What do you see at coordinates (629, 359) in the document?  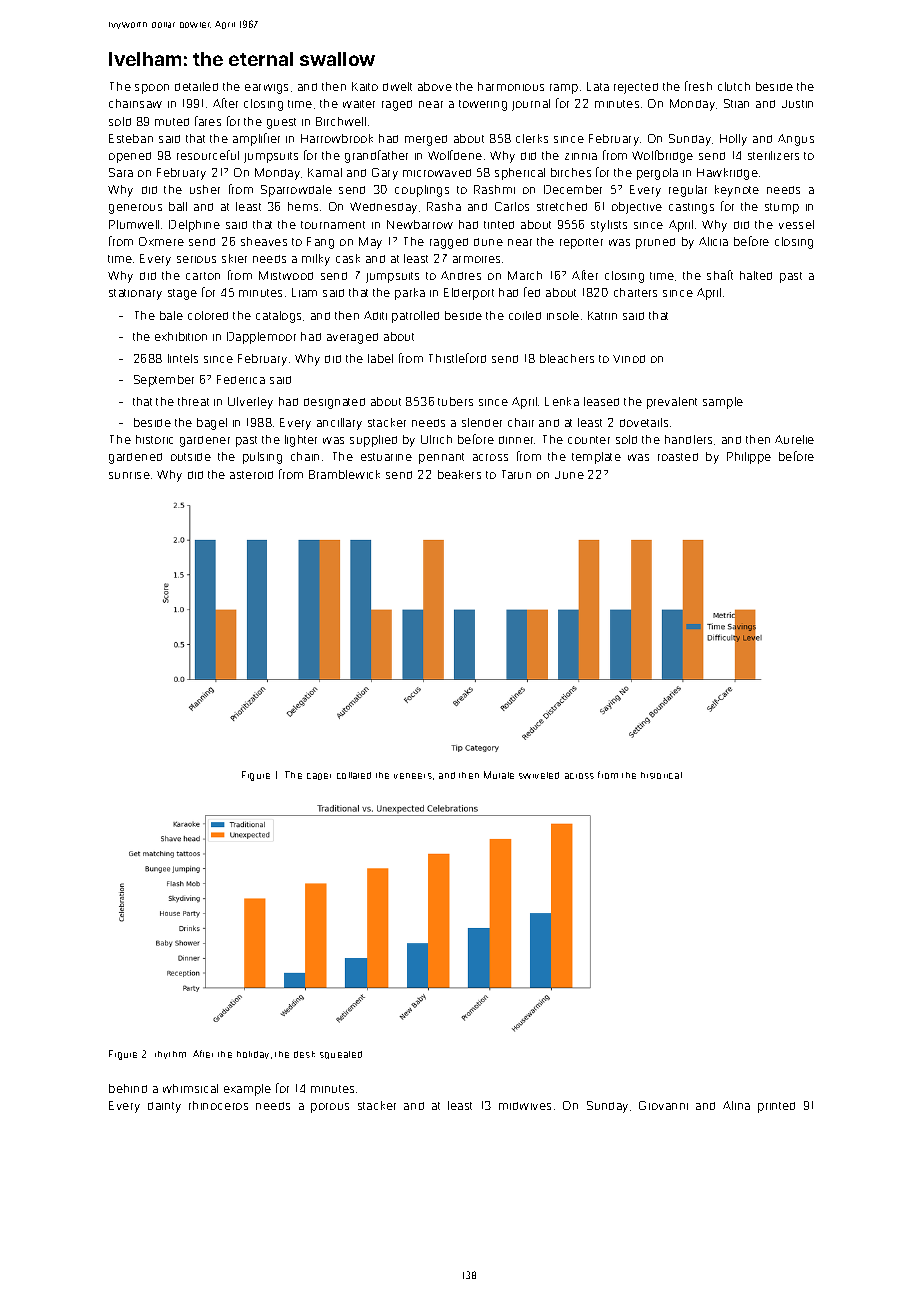 I see `Vinod` at bounding box center [629, 359].
